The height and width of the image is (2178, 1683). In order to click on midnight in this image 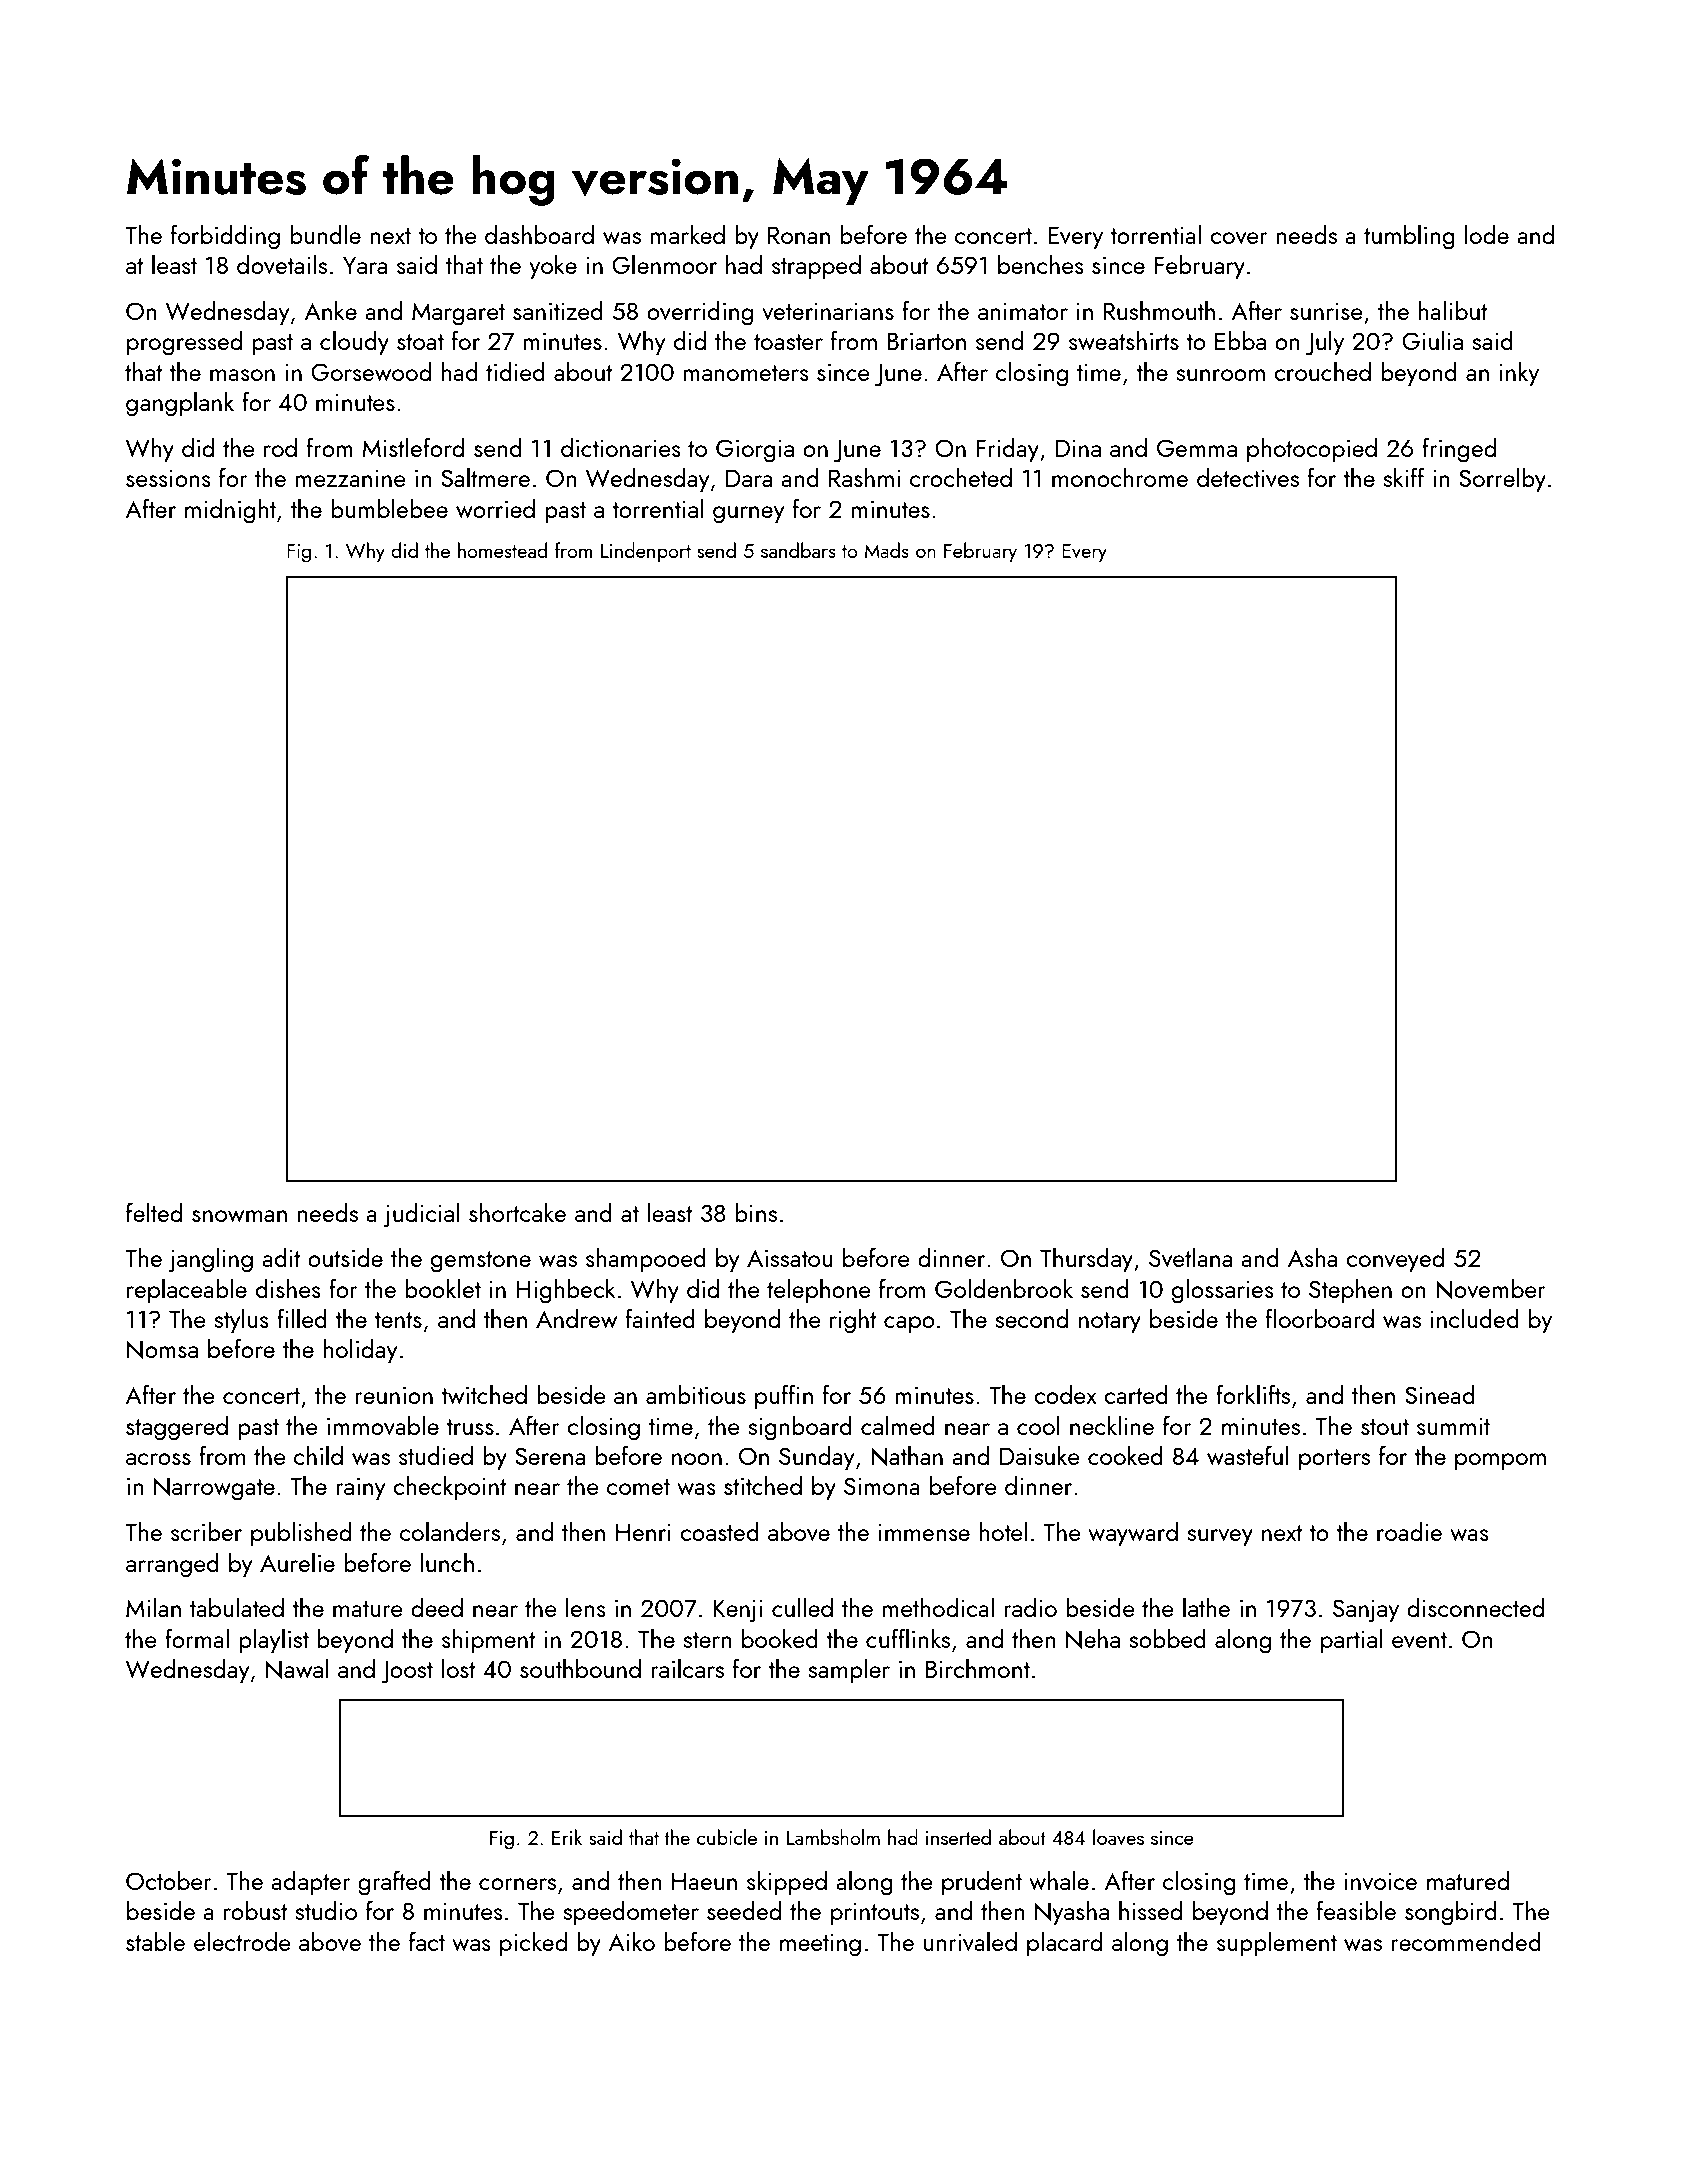, I will do `click(230, 511)`.
